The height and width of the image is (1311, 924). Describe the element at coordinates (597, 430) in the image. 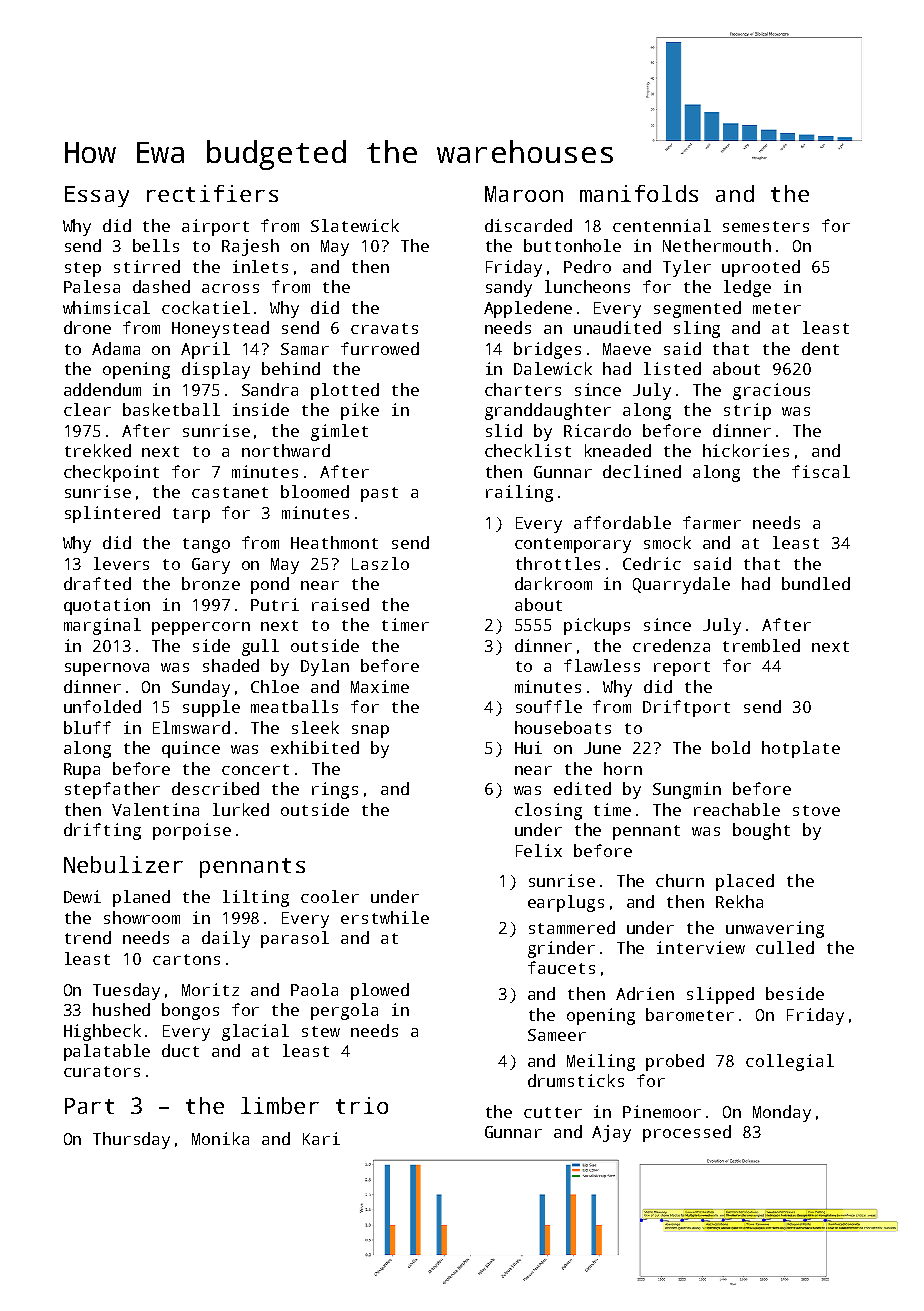

I see `Ricardo` at that location.
